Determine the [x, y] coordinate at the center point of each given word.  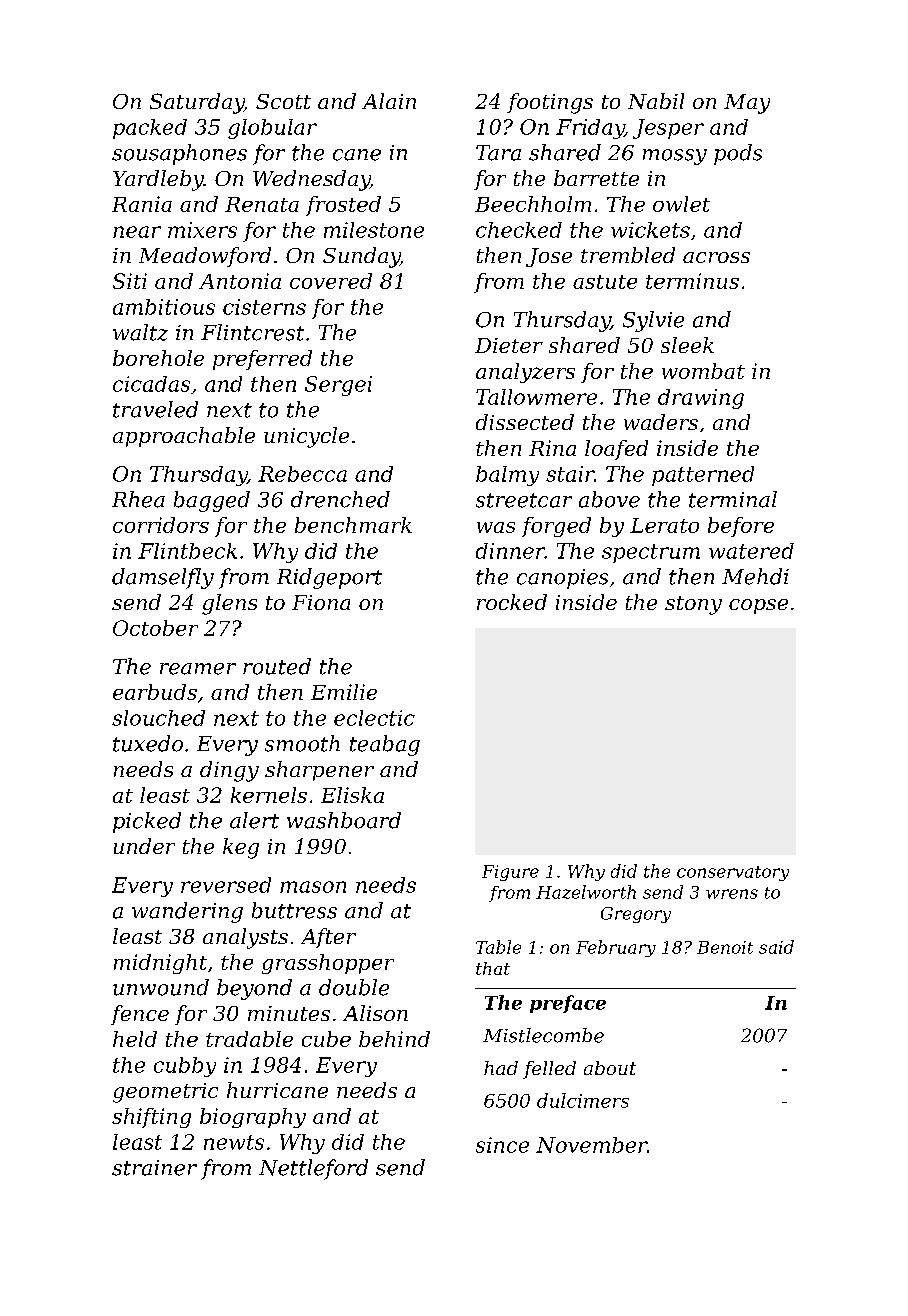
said [776, 947]
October [155, 628]
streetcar [524, 500]
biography [253, 1118]
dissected [525, 422]
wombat [703, 371]
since [502, 1145]
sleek [687, 345]
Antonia [240, 281]
